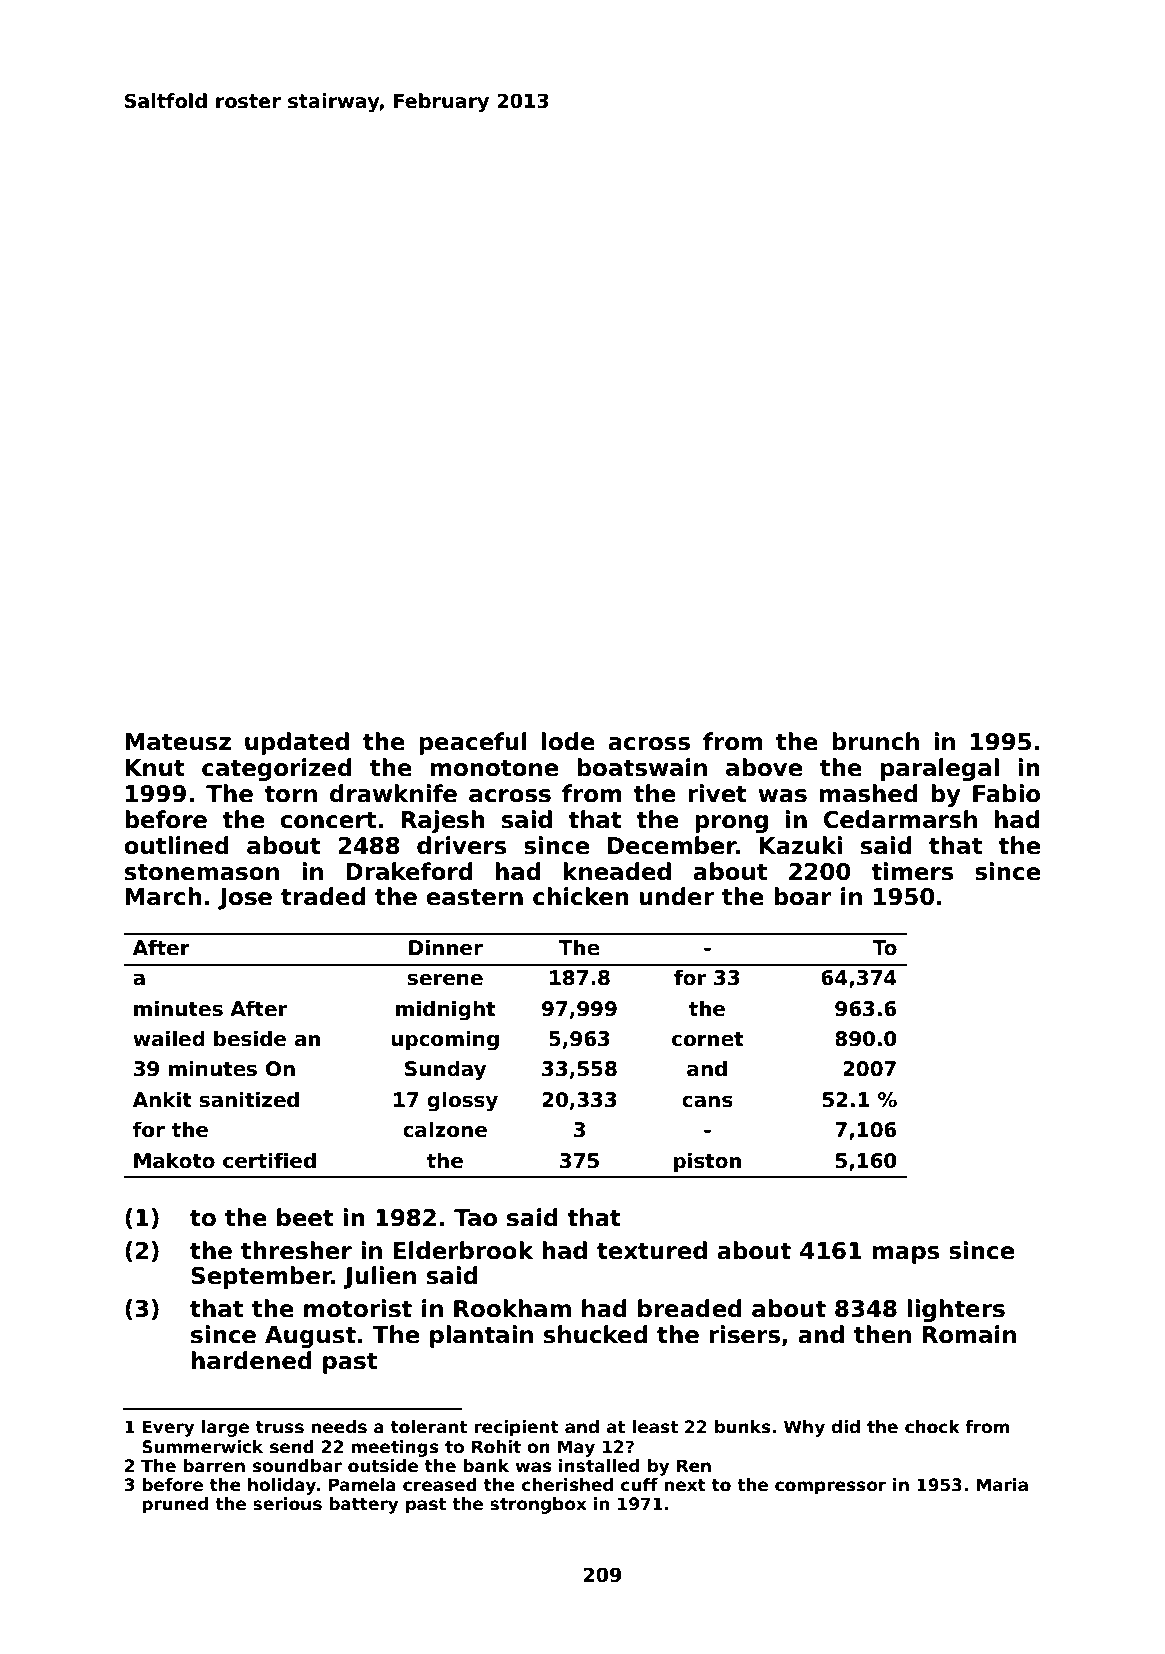  What do you see at coordinates (875, 741) in the image?
I see `brunch` at bounding box center [875, 741].
